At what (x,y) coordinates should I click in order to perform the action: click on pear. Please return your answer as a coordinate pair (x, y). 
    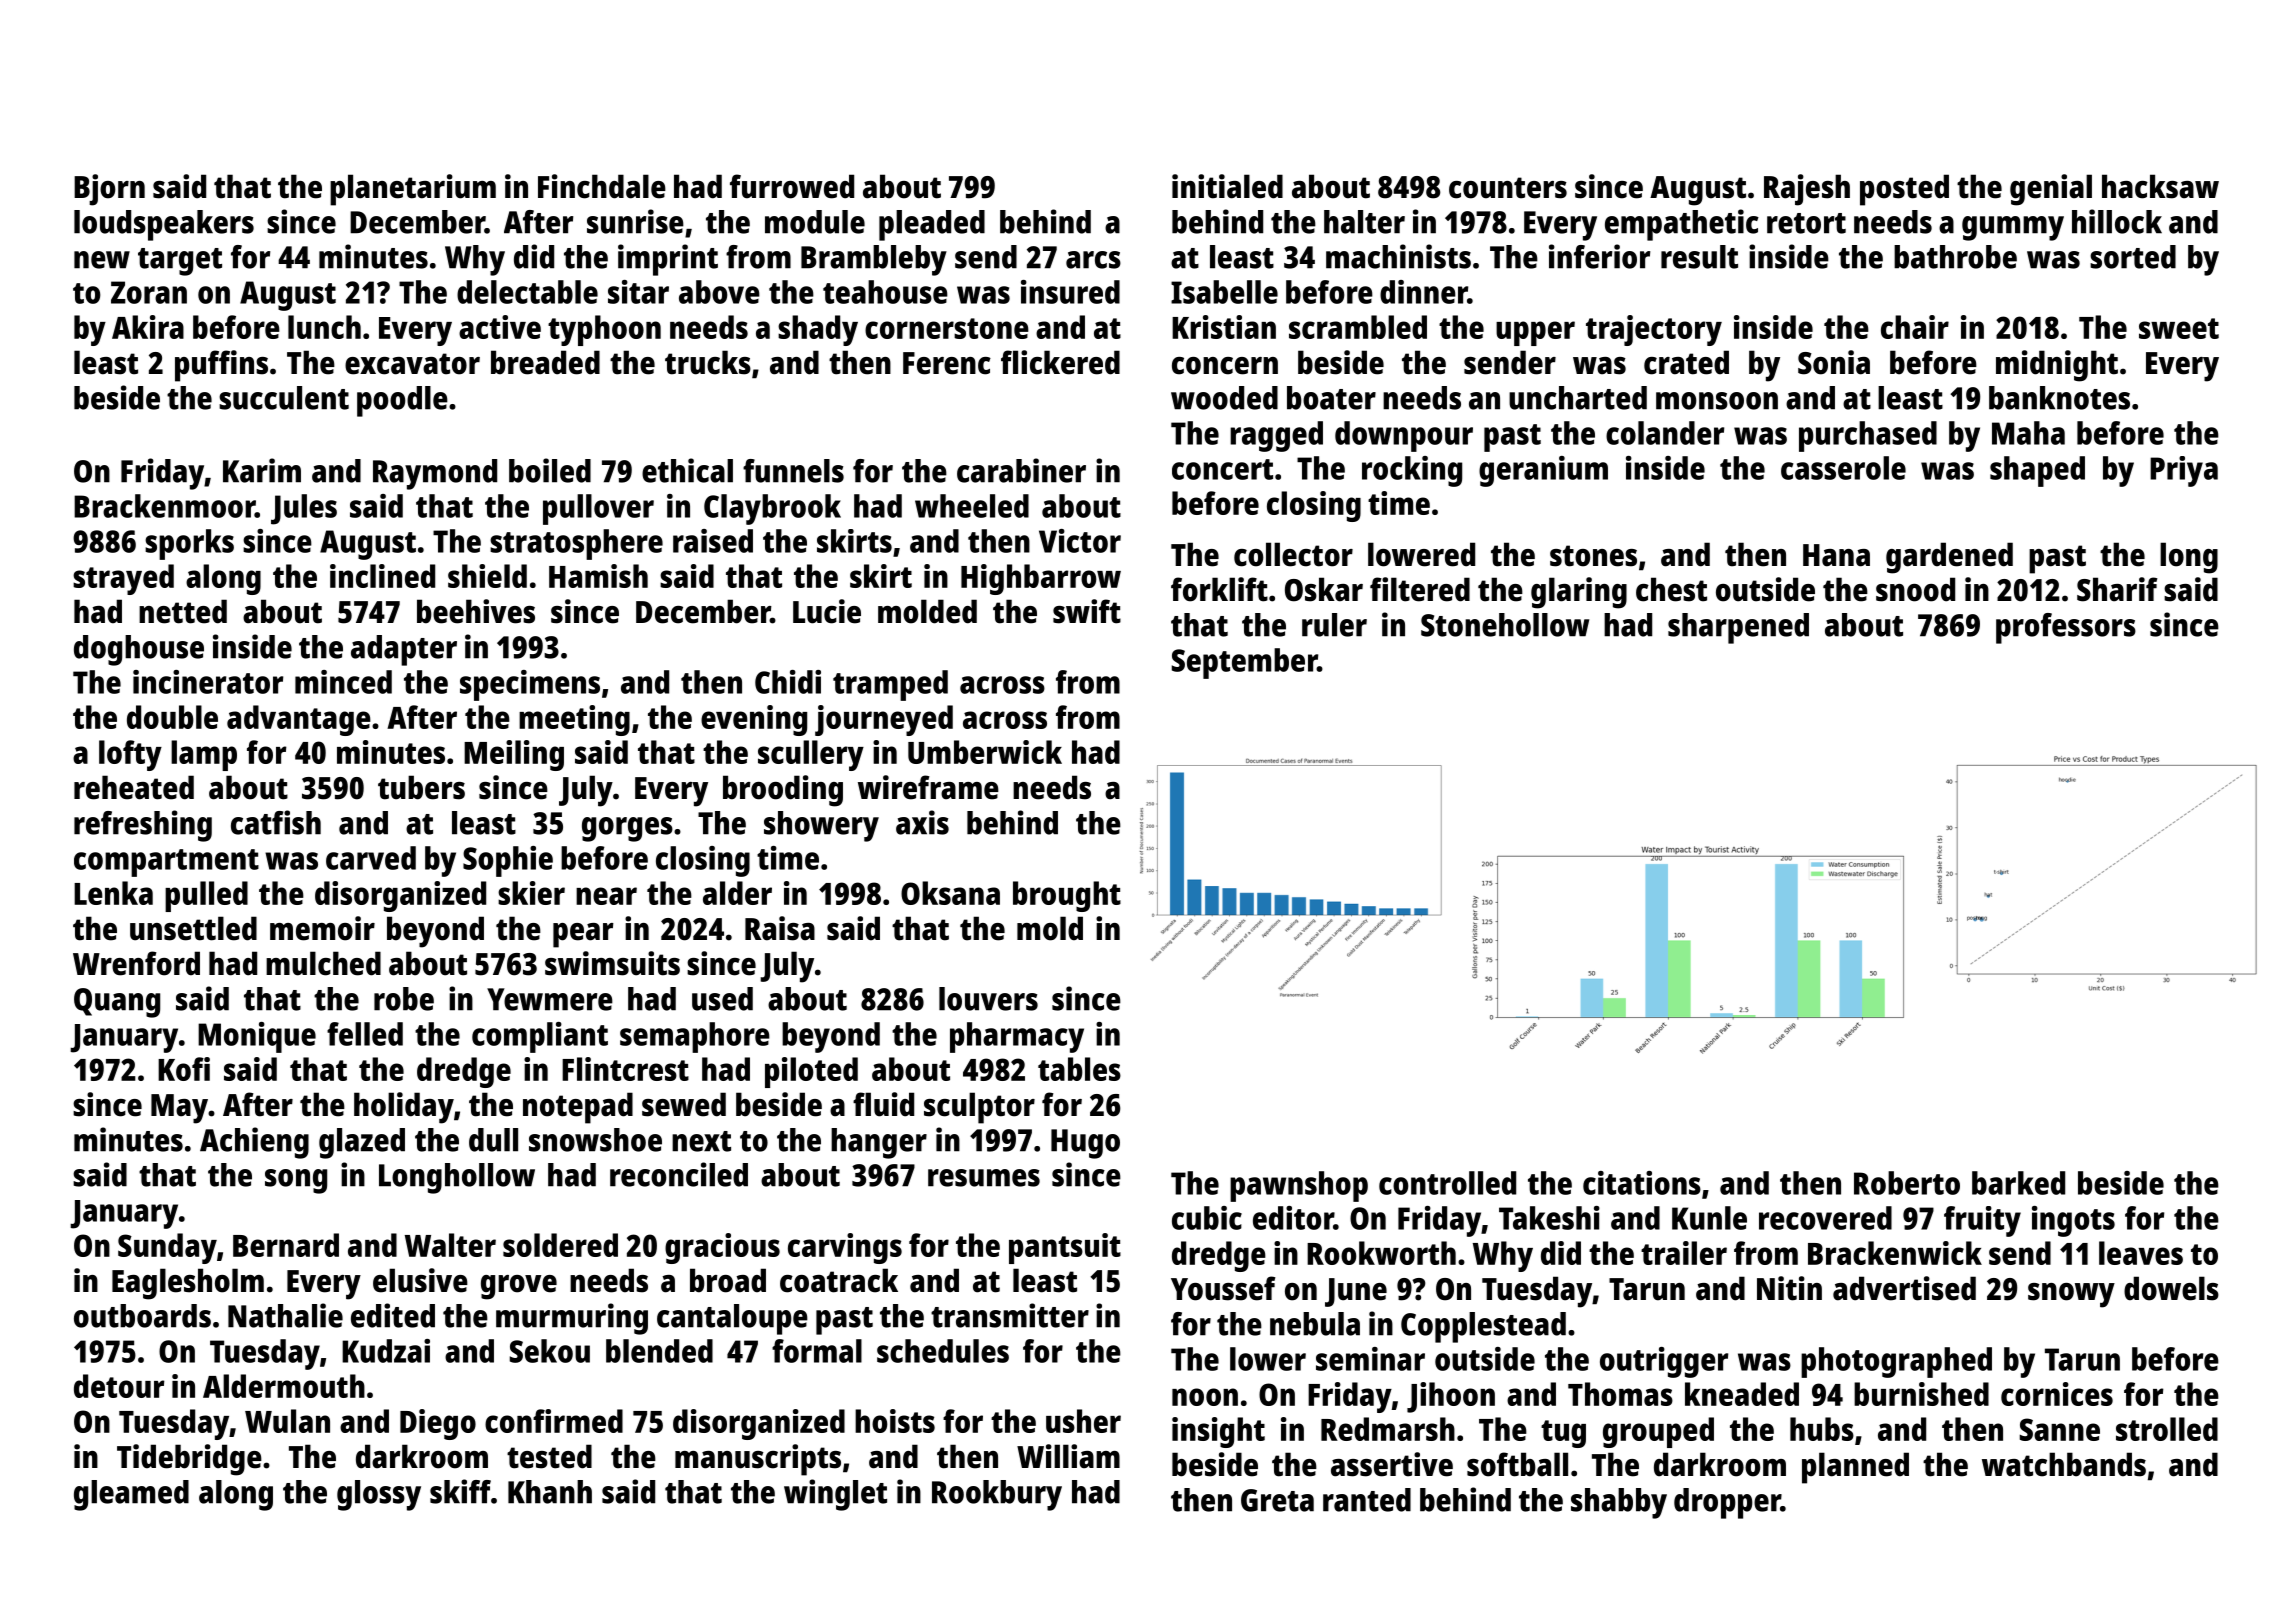
    Looking at the image, I should click on (583, 935).
